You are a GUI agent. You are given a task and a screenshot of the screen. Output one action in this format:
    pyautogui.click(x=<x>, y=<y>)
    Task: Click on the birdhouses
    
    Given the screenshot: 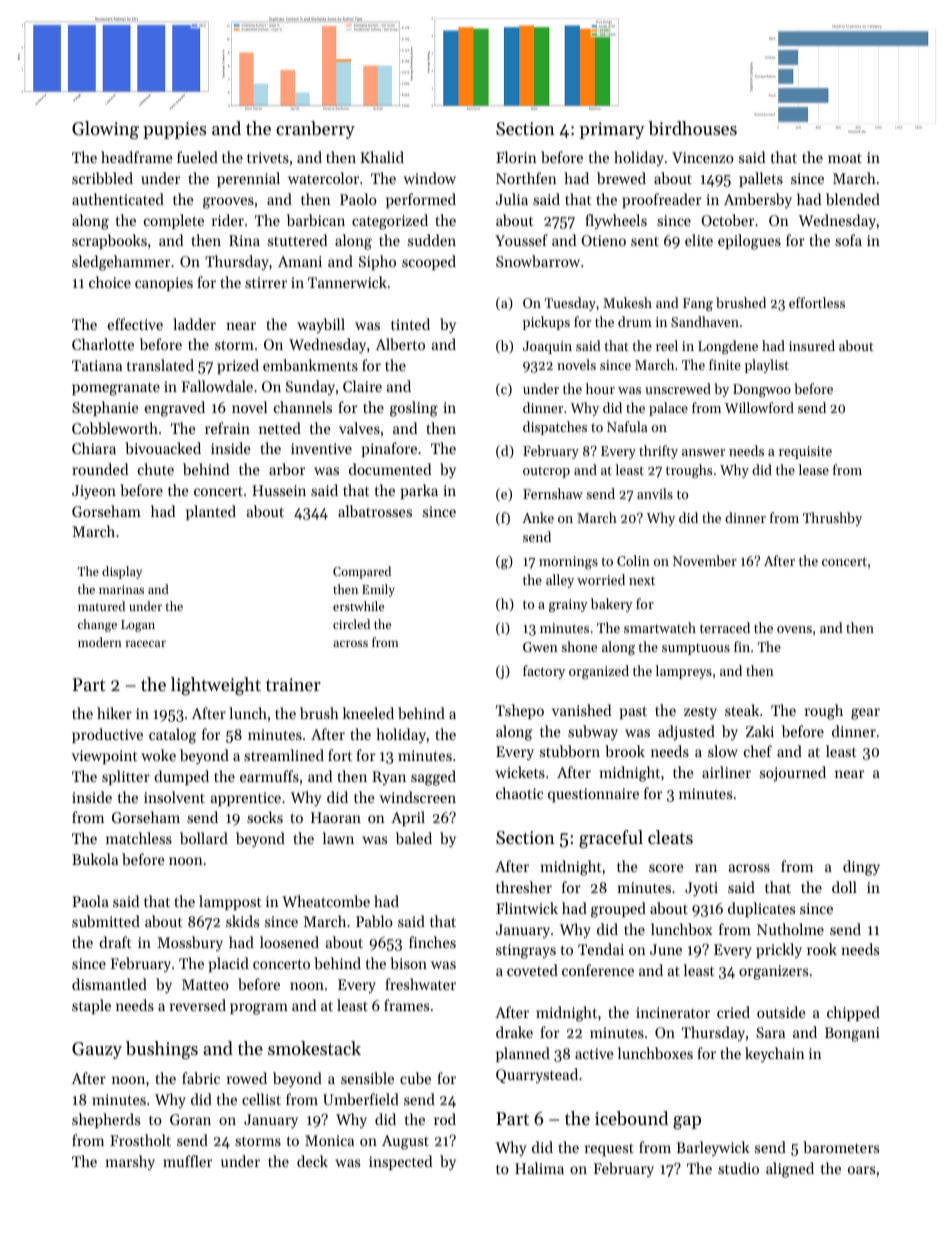 What is the action you would take?
    pyautogui.click(x=692, y=128)
